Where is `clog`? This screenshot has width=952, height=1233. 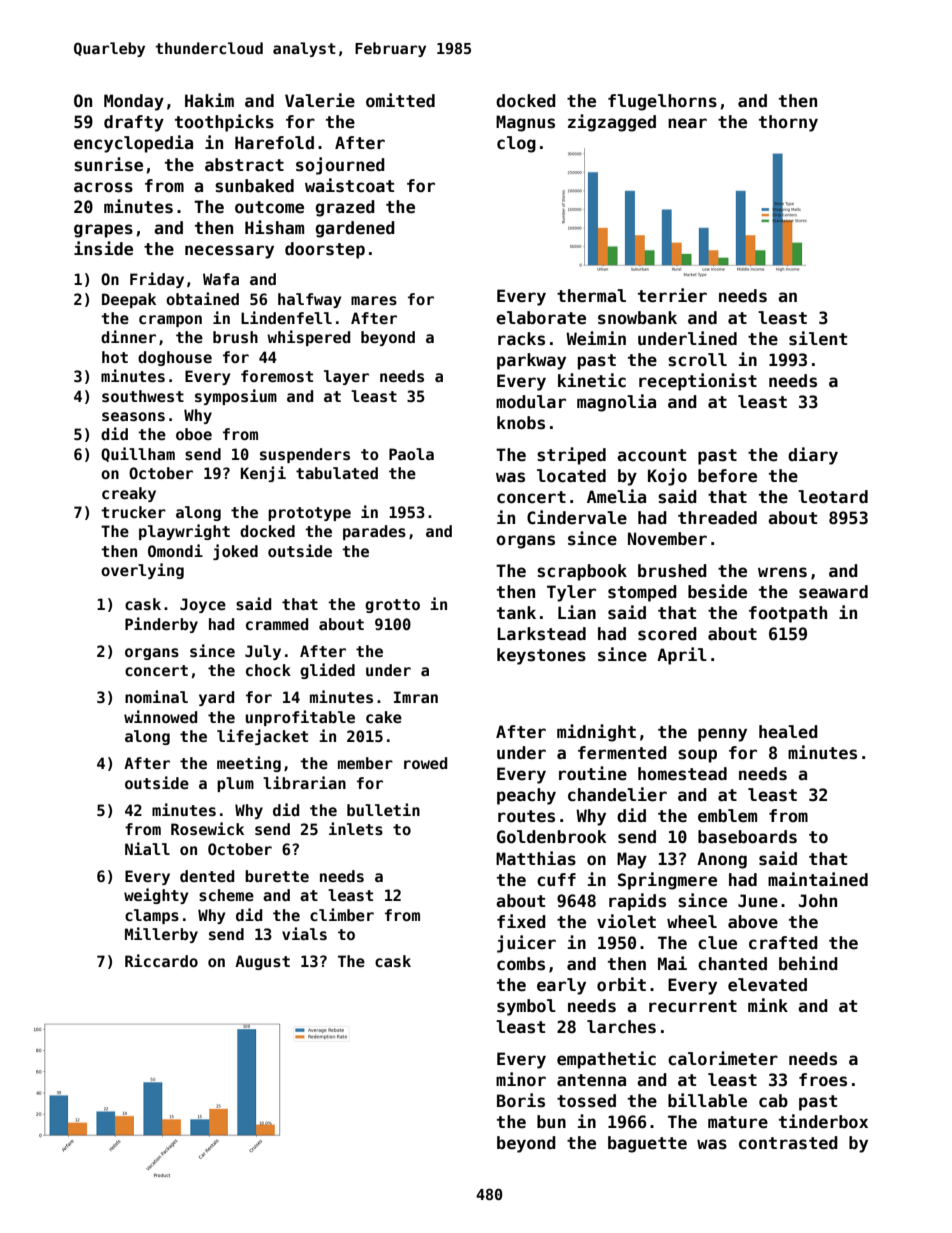
clog is located at coordinates (516, 144).
